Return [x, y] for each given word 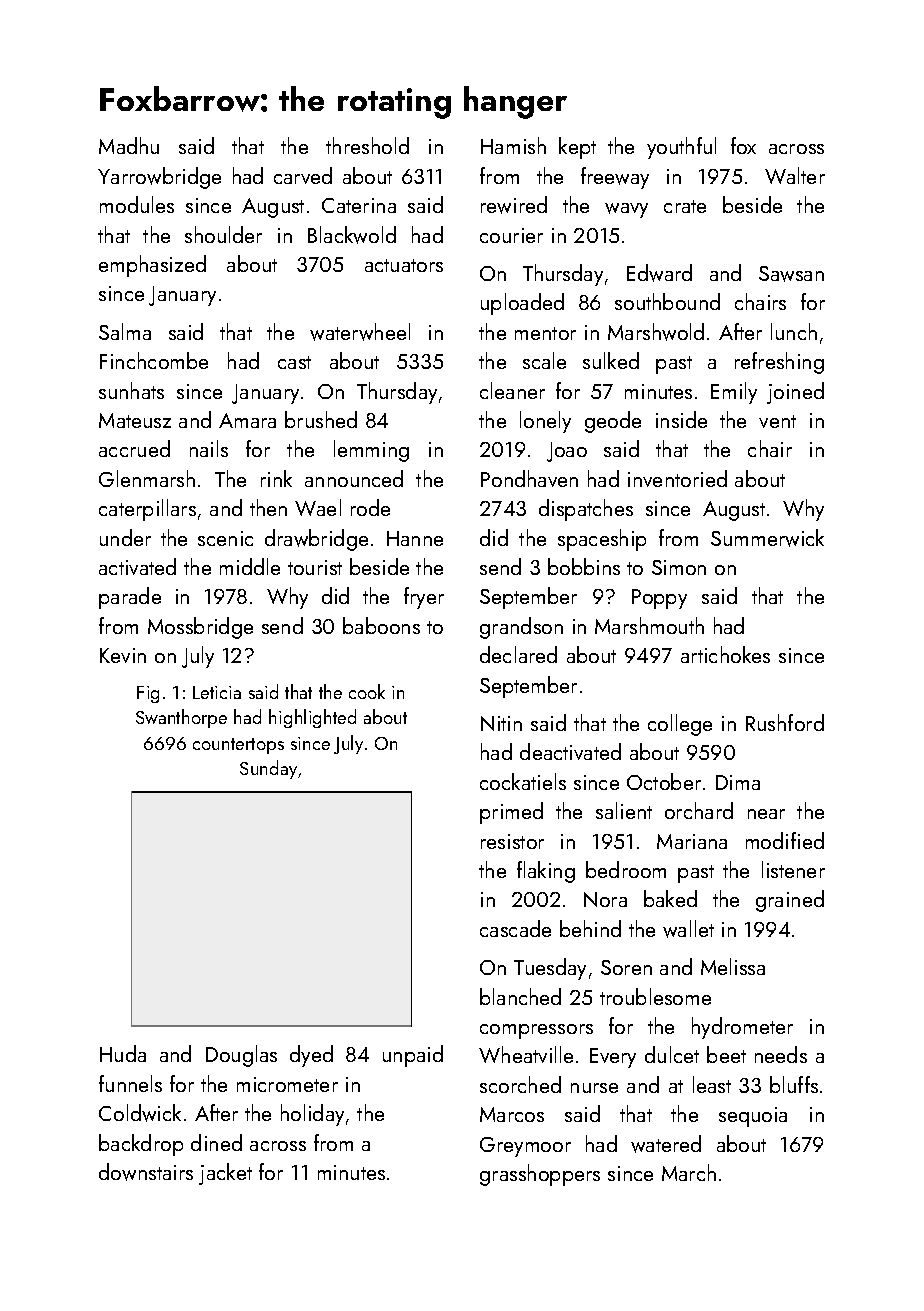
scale [544, 360]
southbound [667, 301]
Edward [659, 273]
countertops [238, 746]
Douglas [241, 1056]
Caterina [359, 205]
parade [130, 598]
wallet [688, 929]
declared [518, 654]
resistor [512, 841]
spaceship [602, 540]
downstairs [146, 1172]
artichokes [725, 654]
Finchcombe [154, 360]
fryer [424, 598]
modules [137, 204]
